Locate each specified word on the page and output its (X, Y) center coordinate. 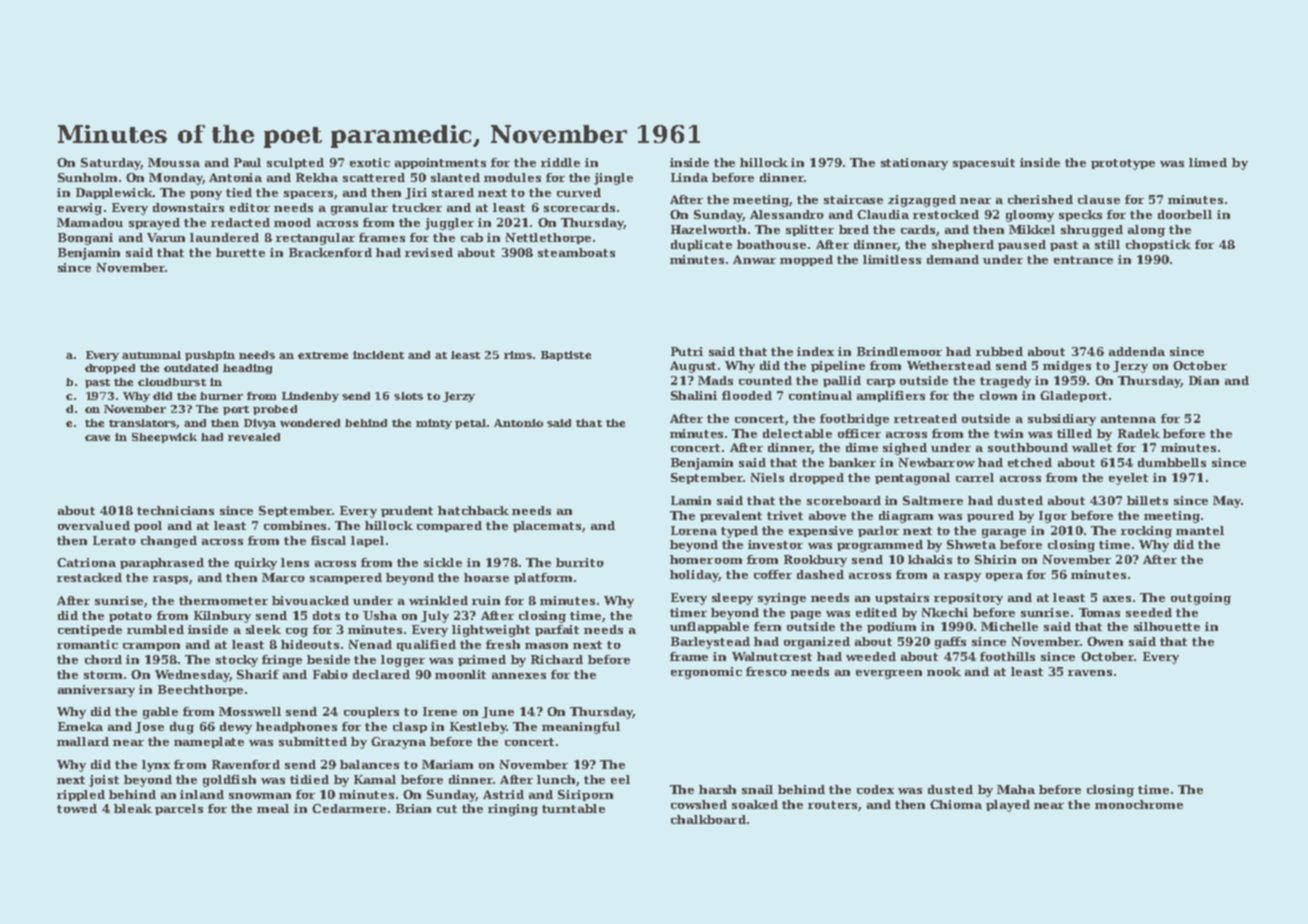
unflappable (709, 627)
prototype (1123, 164)
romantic (87, 644)
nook (944, 671)
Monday (175, 179)
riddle (560, 162)
